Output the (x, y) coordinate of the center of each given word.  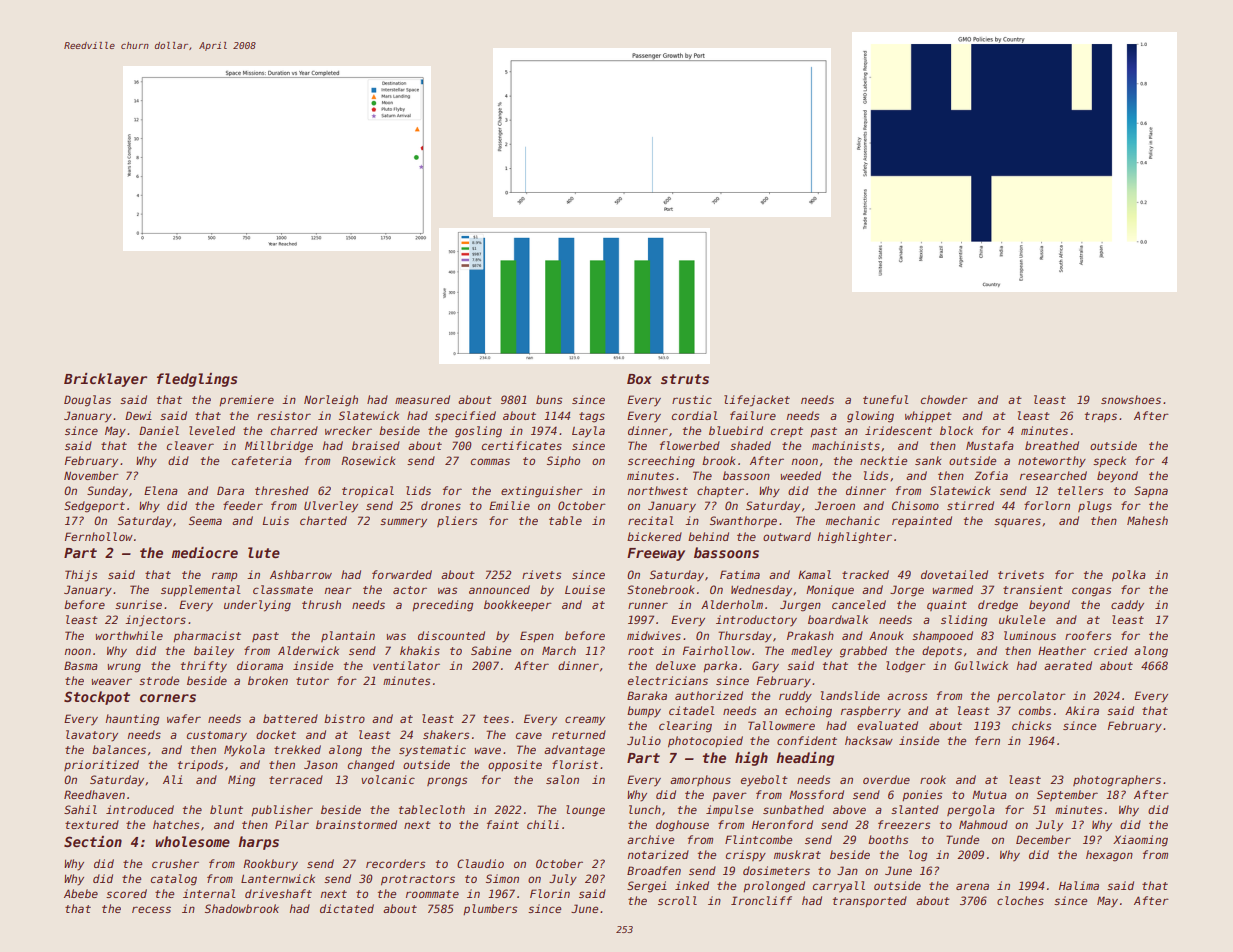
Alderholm (732, 604)
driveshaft (278, 893)
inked (692, 885)
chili (543, 824)
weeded (800, 475)
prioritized (101, 765)
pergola (971, 811)
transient (1033, 589)
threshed (282, 490)
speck (1109, 461)
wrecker (348, 430)
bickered (654, 536)
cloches (1020, 900)
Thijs (81, 576)
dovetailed (954, 574)
